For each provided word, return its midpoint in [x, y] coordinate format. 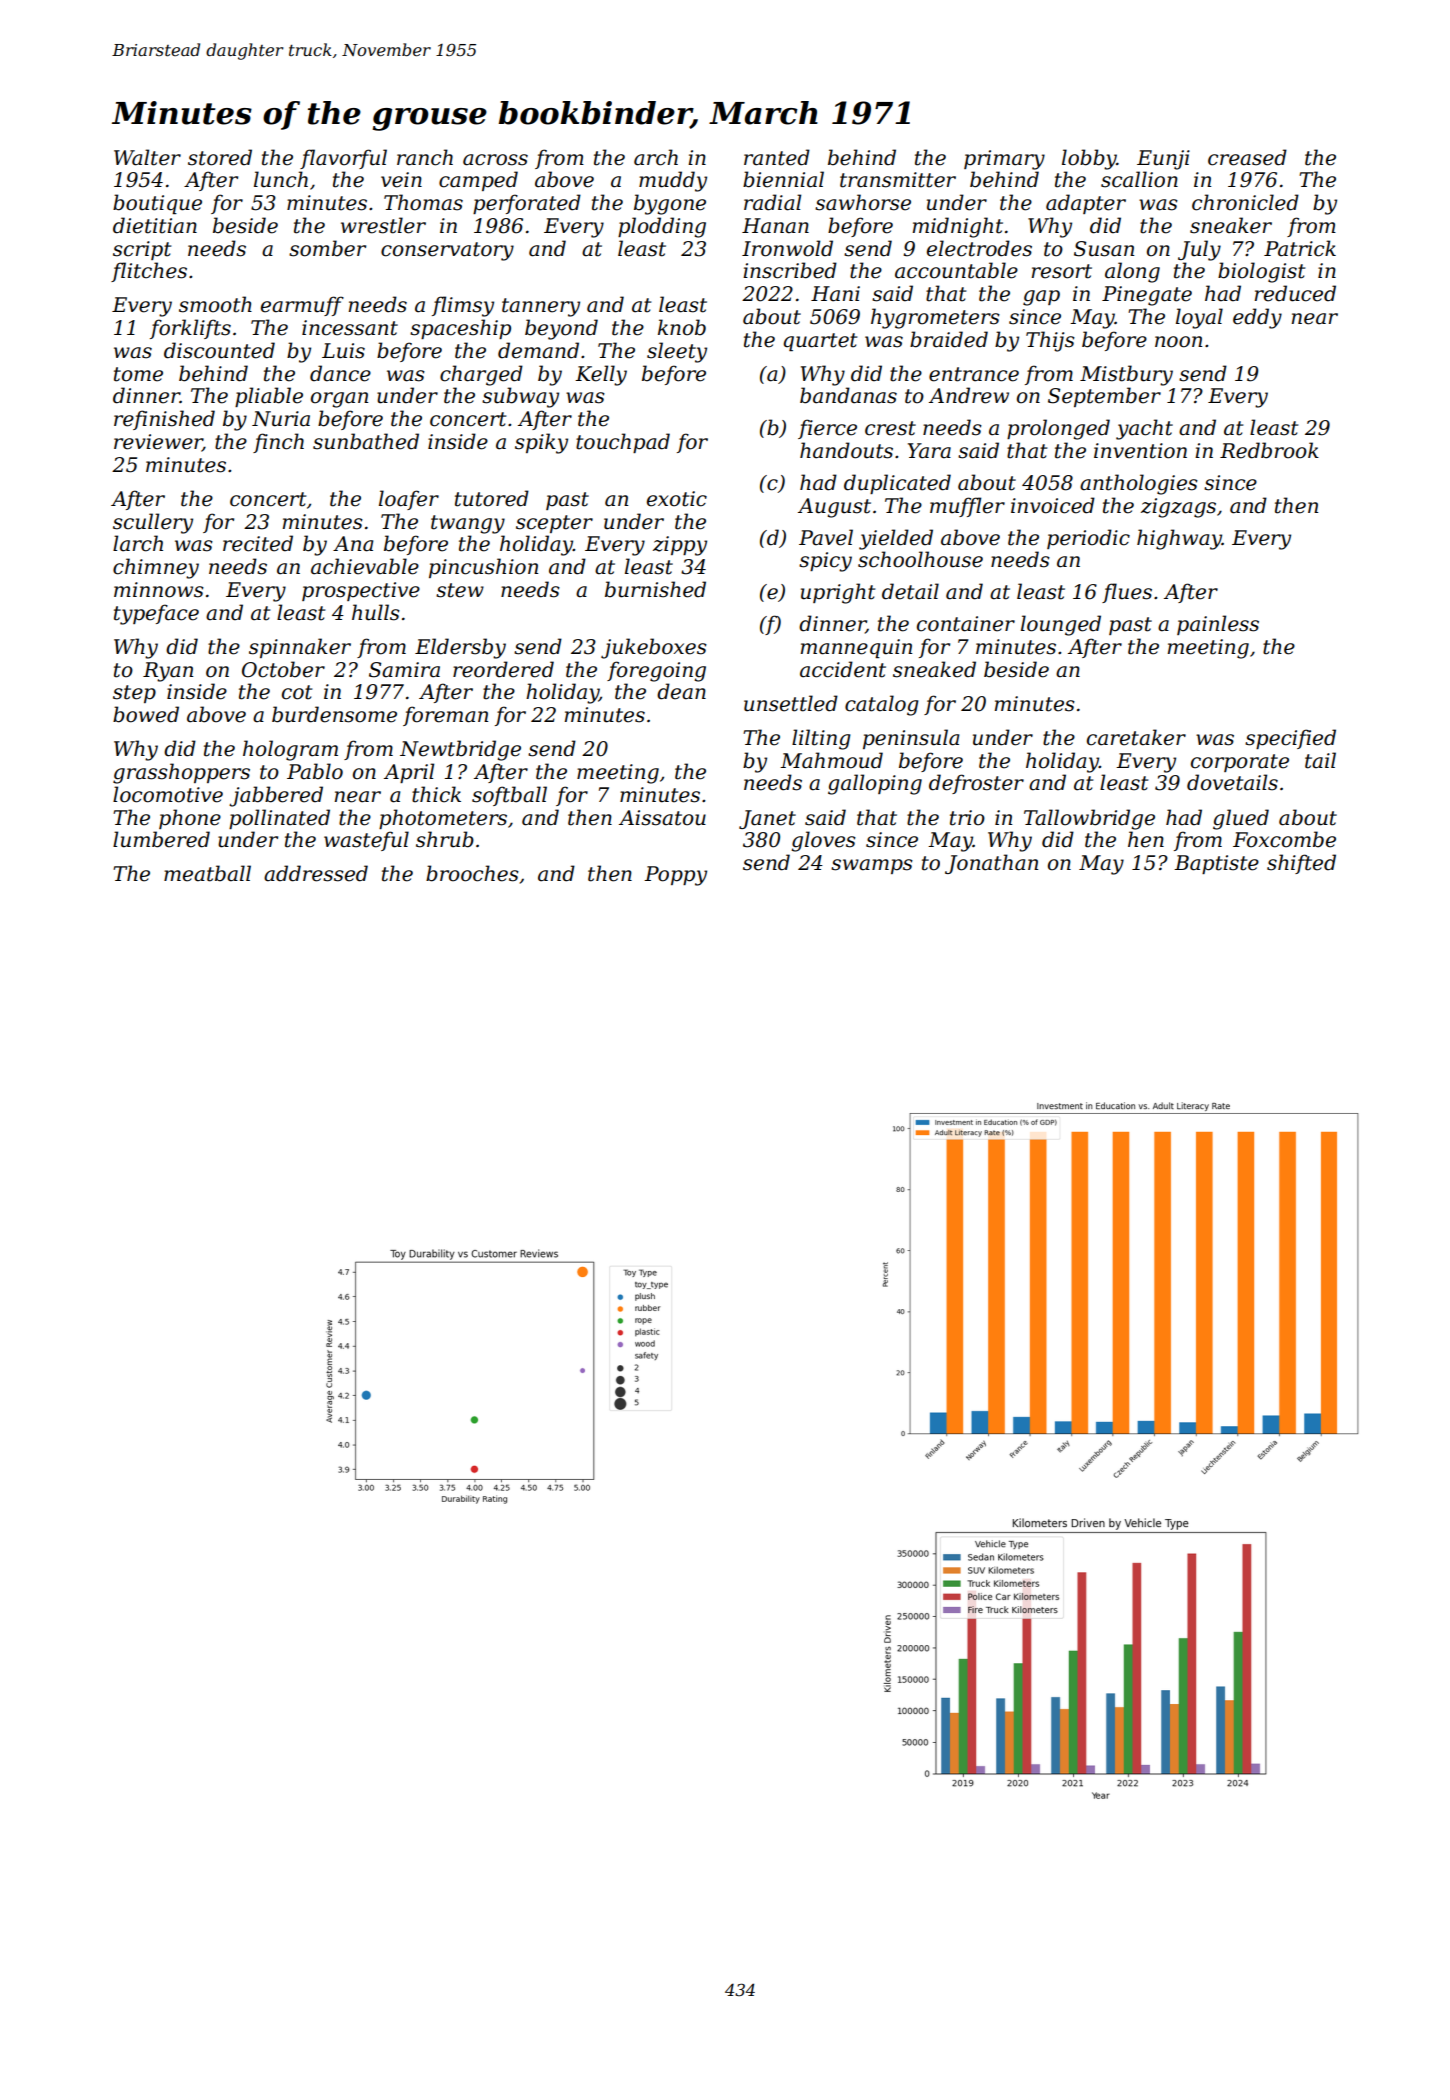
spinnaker [300, 648]
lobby [1089, 159]
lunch [281, 179]
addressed [316, 873]
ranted [777, 157]
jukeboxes [654, 648]
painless [1218, 625]
